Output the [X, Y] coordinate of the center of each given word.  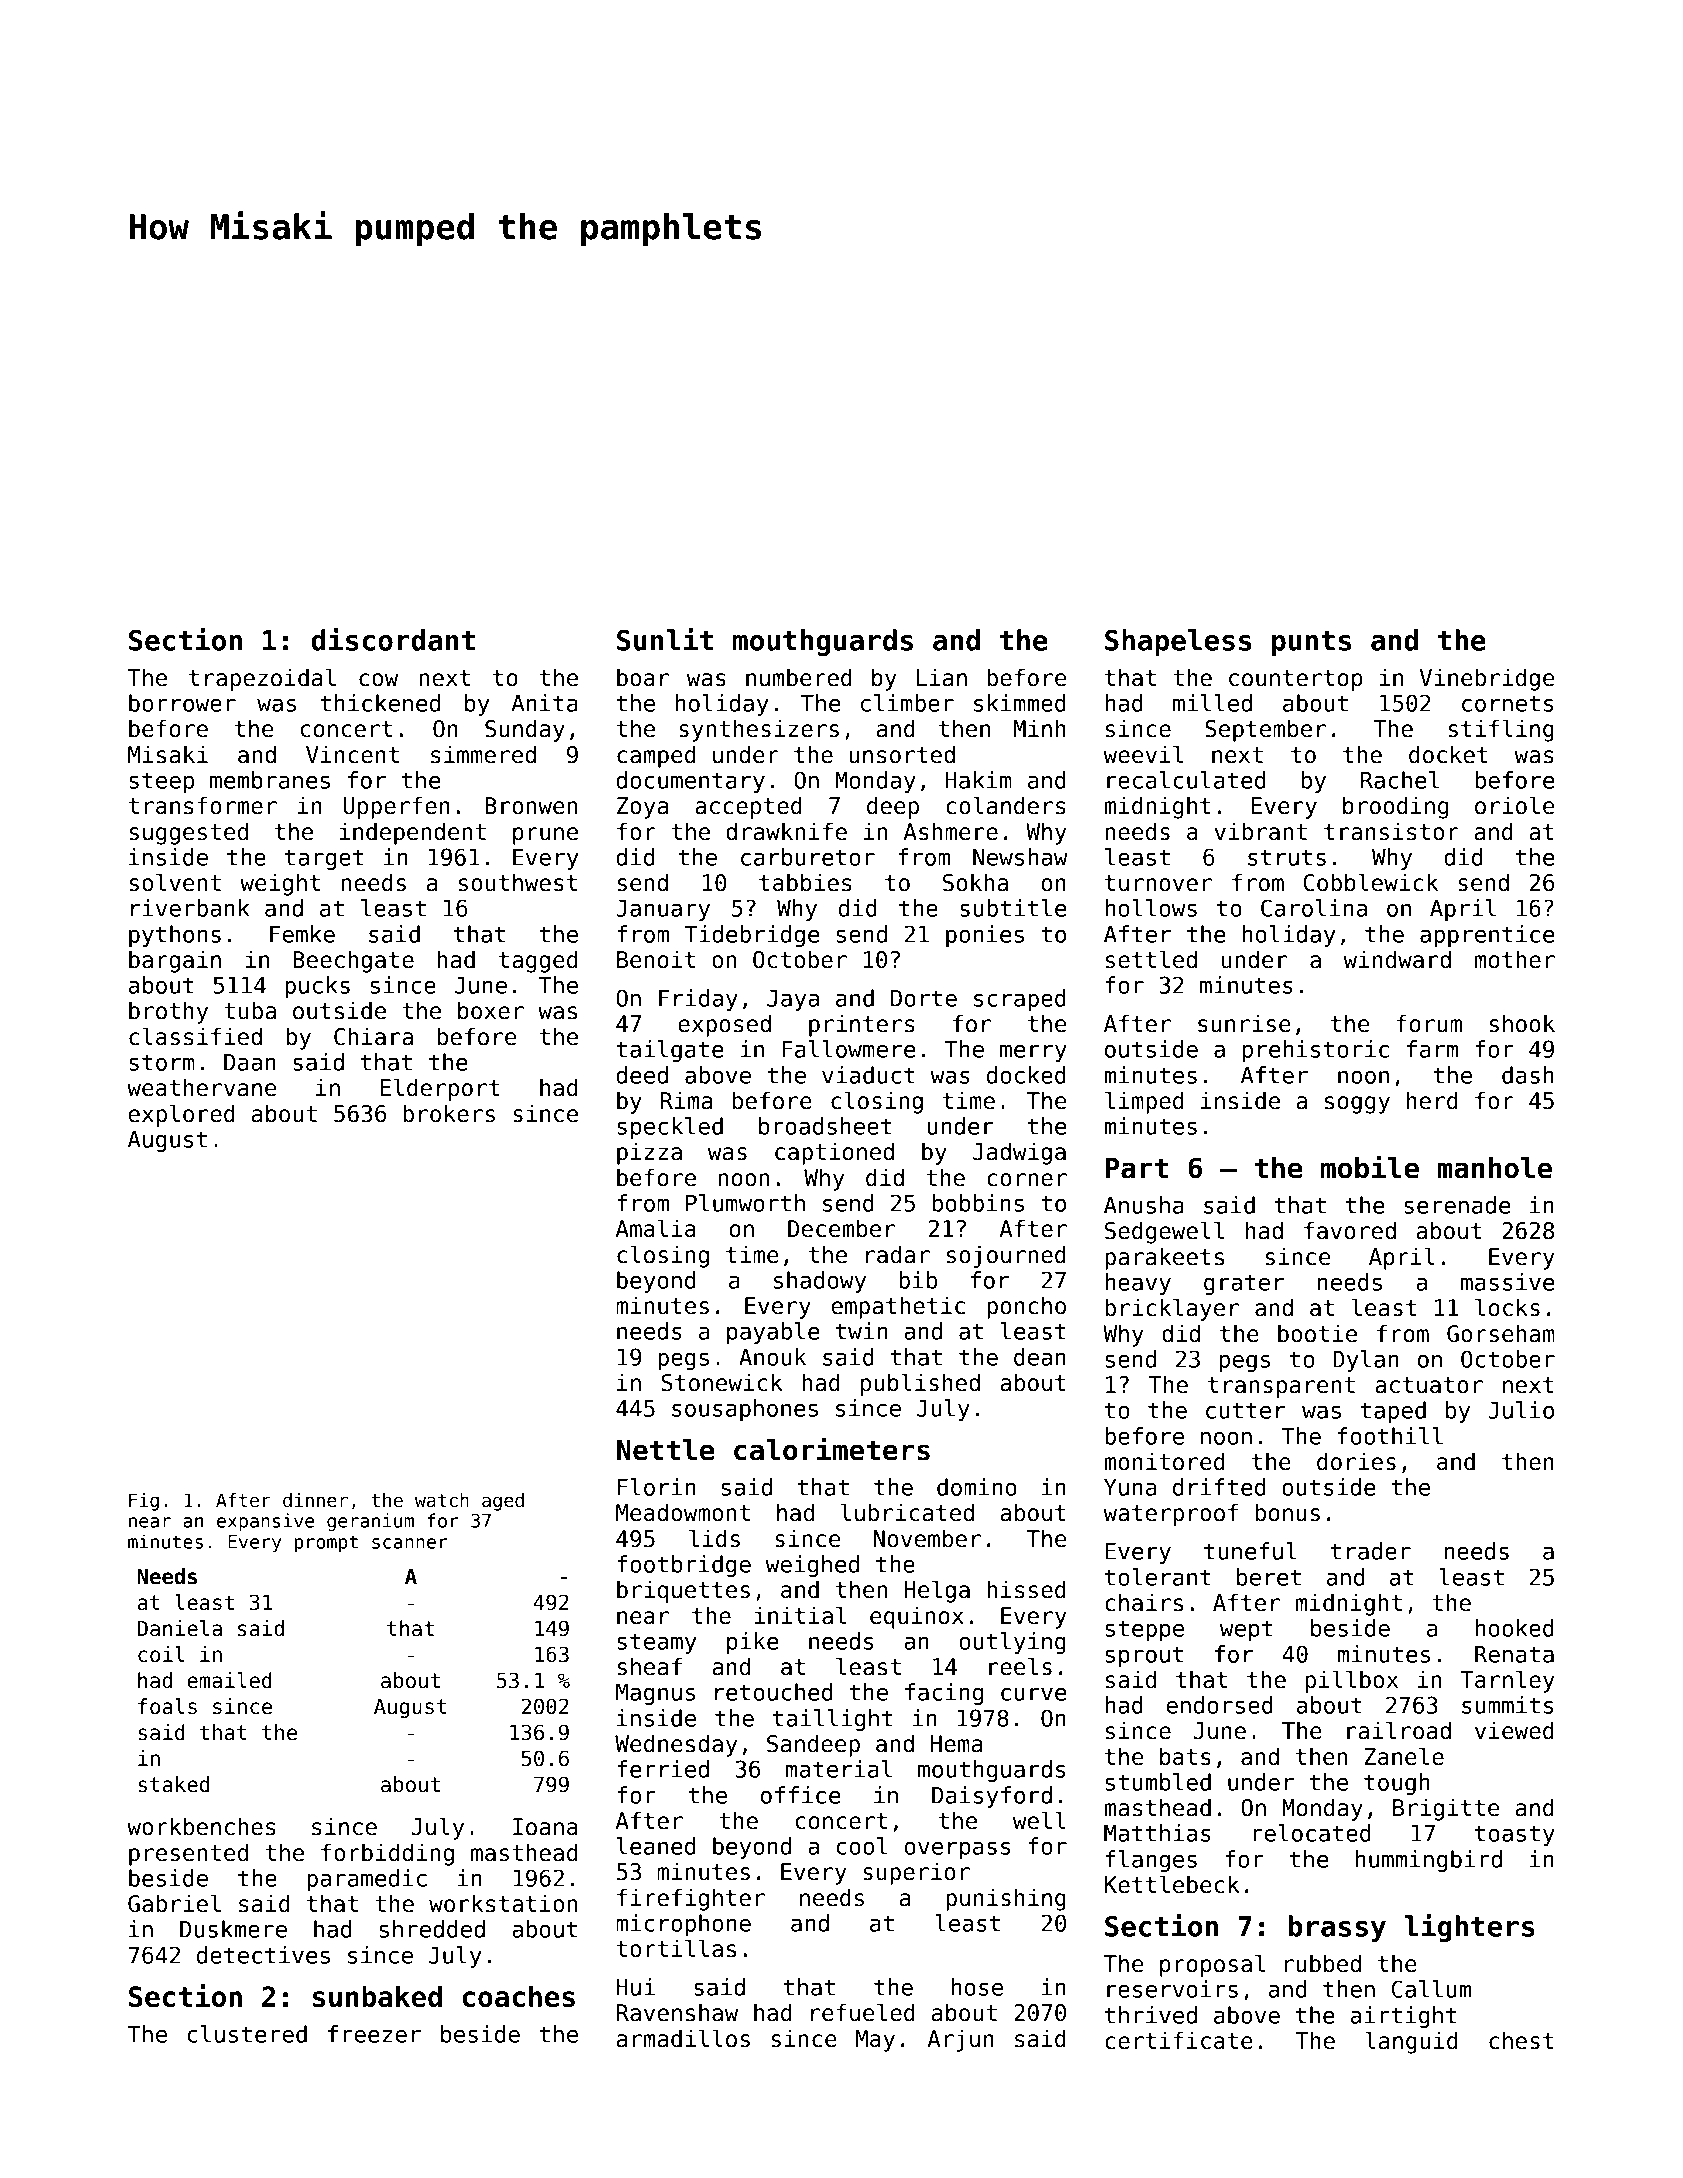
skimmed [1020, 703]
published [920, 1384]
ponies [985, 936]
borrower [182, 703]
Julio [1521, 1410]
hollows [1151, 908]
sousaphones [745, 1410]
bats [1185, 1756]
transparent [1281, 1387]
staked [173, 1784]
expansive [265, 1522]
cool [862, 1846]
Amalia [656, 1228]
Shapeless [1178, 642]
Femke [302, 934]
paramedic [367, 1880]
